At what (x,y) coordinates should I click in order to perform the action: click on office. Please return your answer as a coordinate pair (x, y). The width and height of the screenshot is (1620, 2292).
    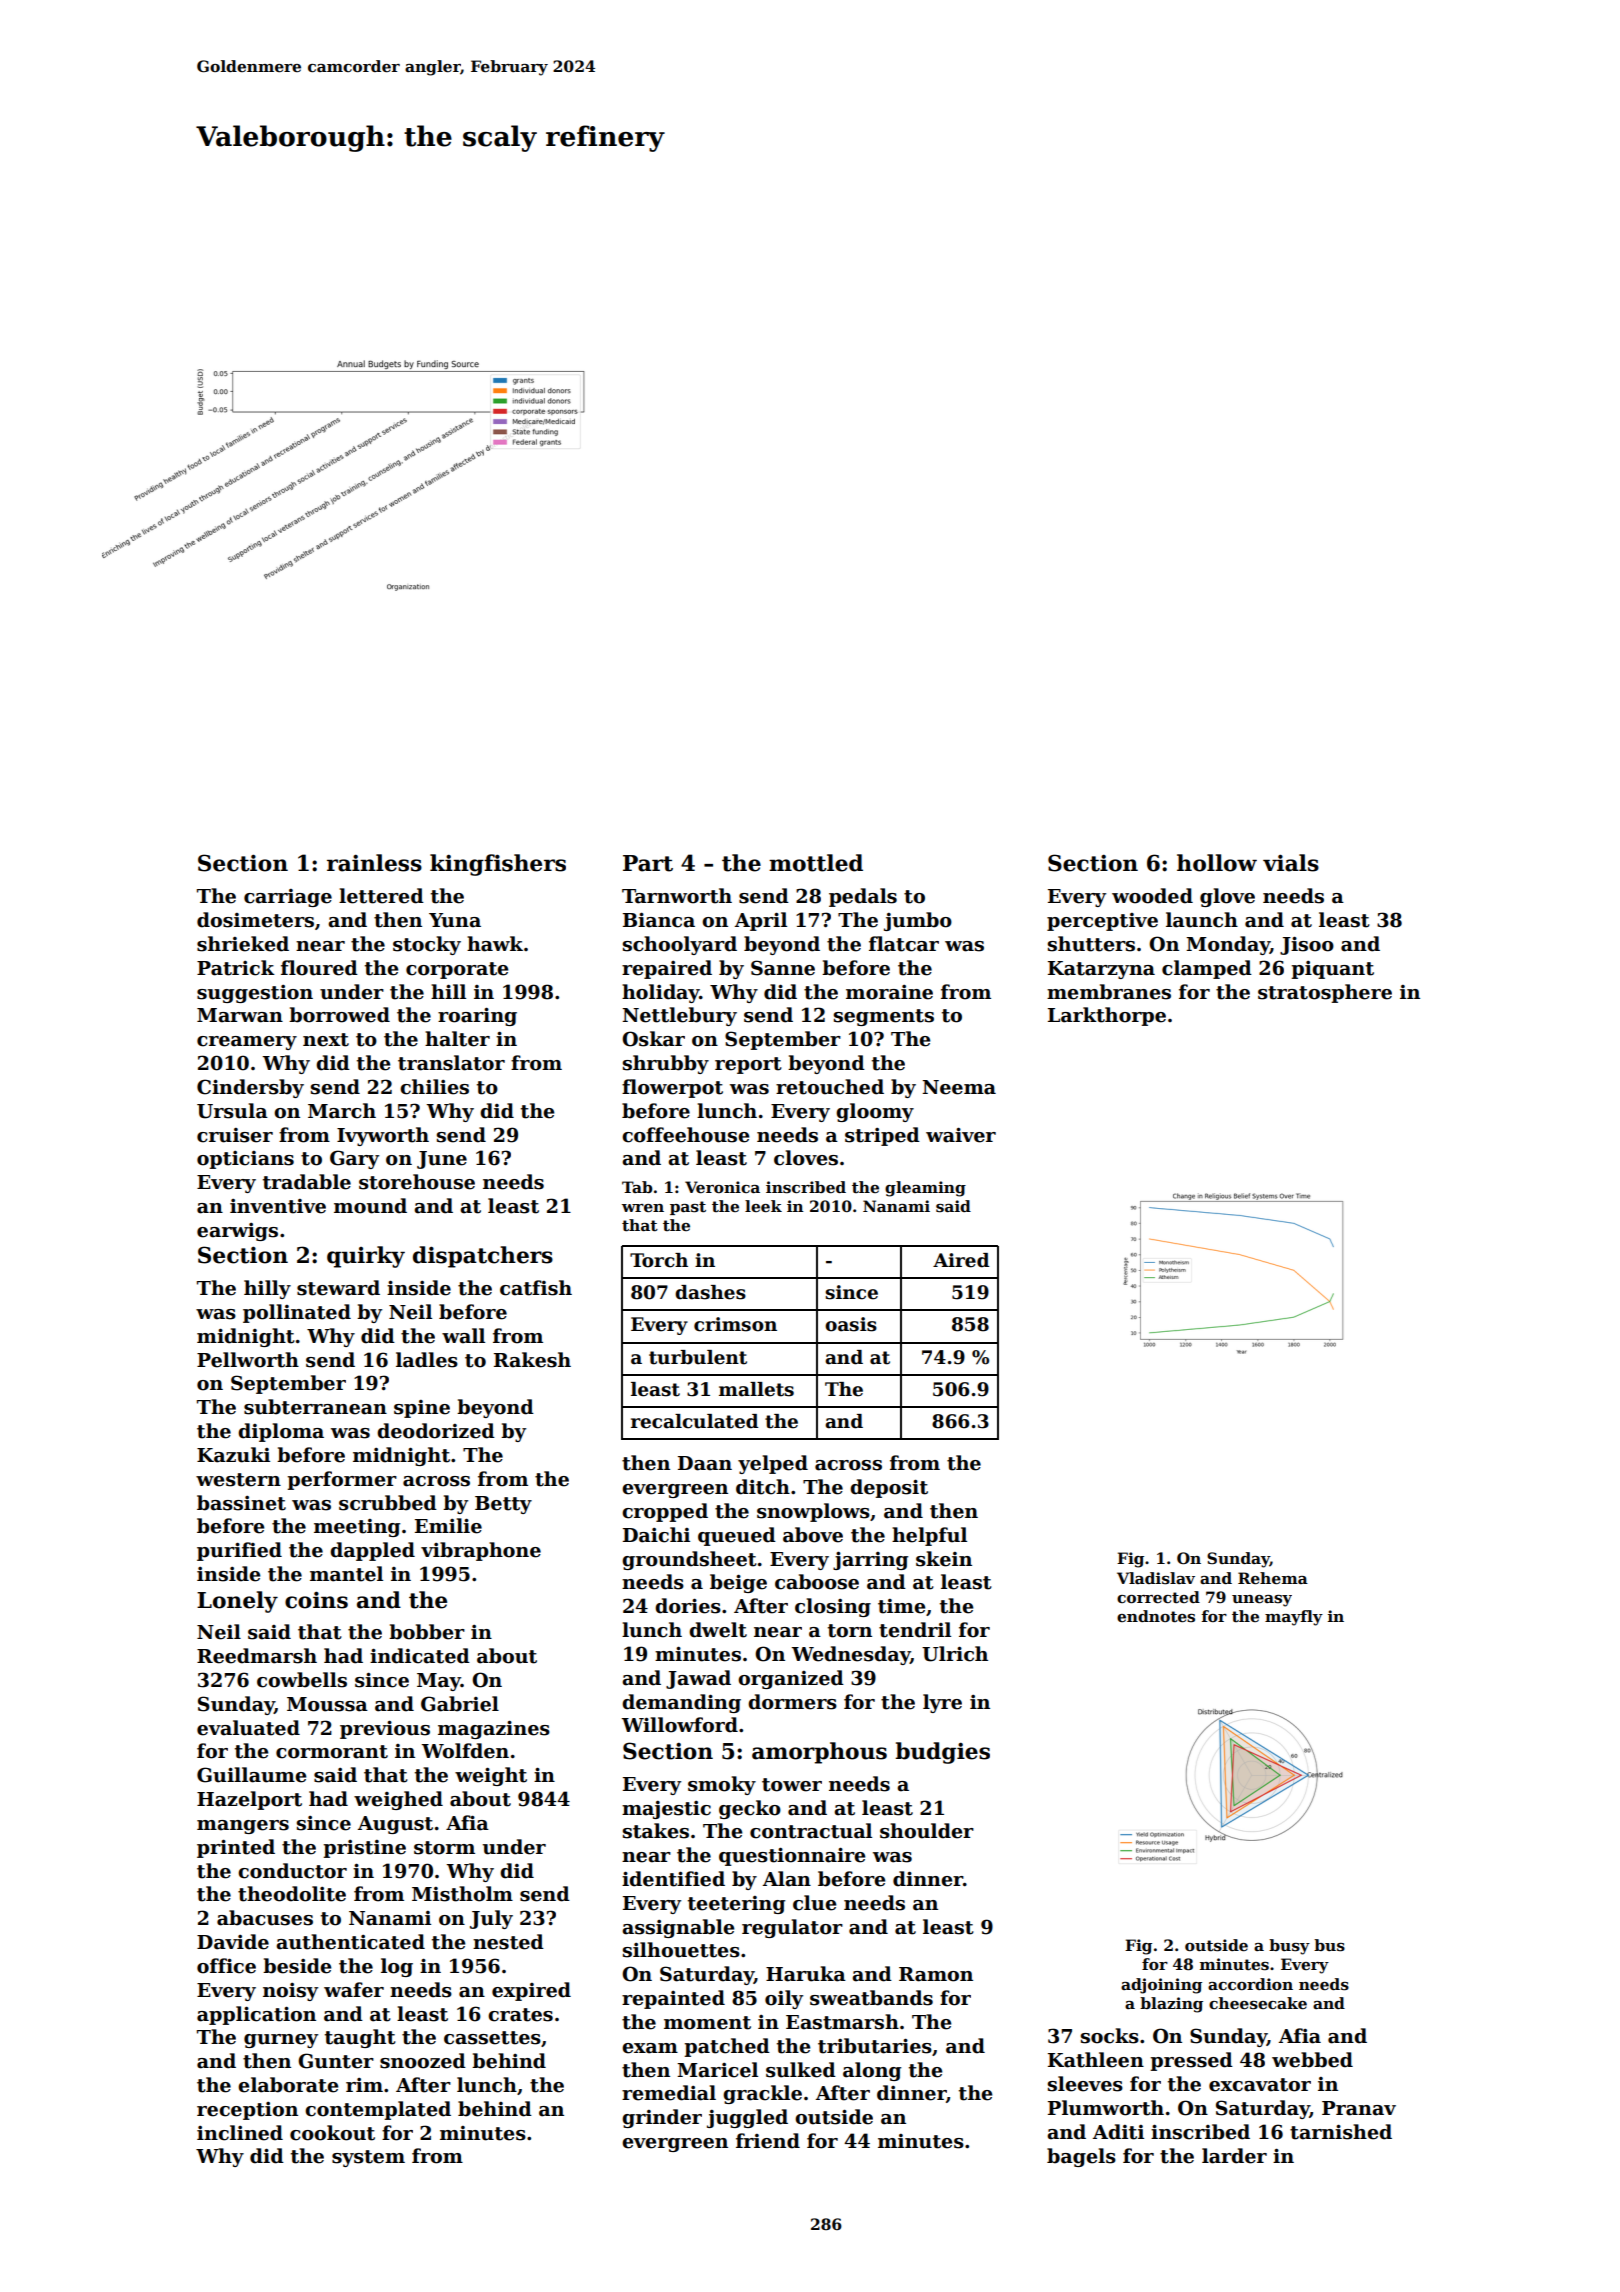
    Looking at the image, I should click on (226, 1966).
